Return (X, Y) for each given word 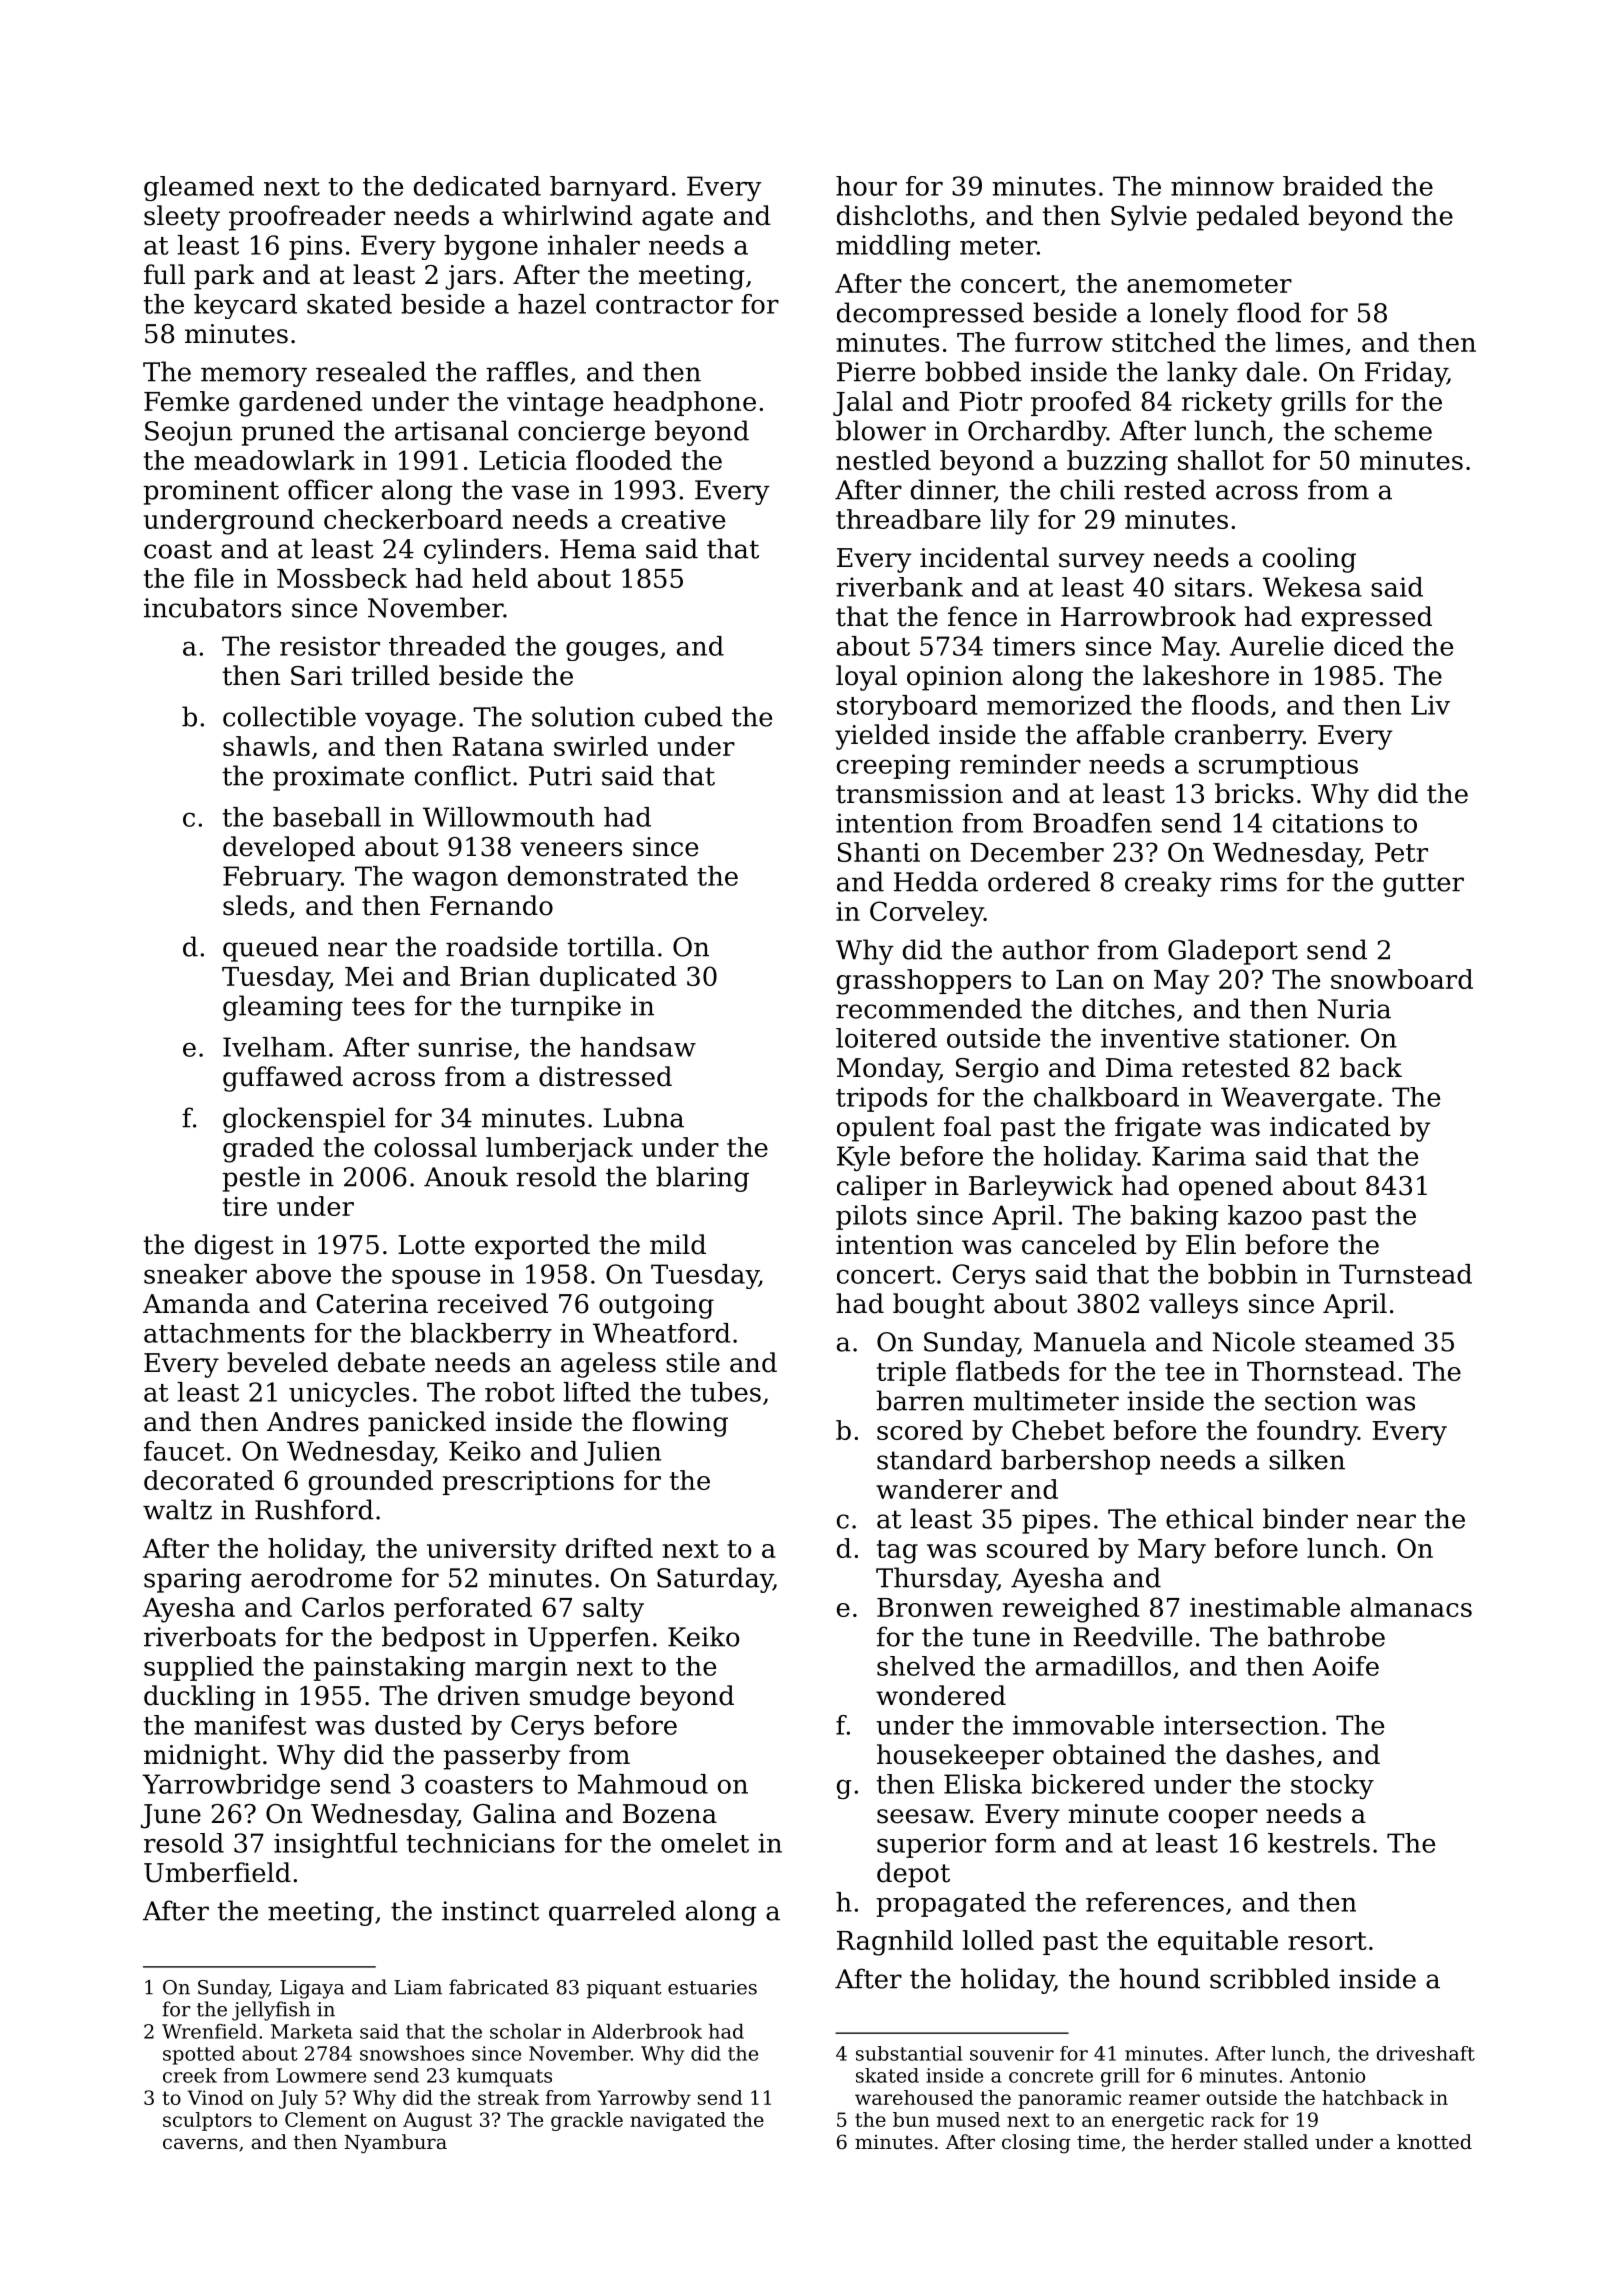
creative (673, 519)
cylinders (482, 551)
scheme (1383, 430)
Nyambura (395, 2144)
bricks (1254, 793)
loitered (886, 1038)
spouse (436, 1279)
